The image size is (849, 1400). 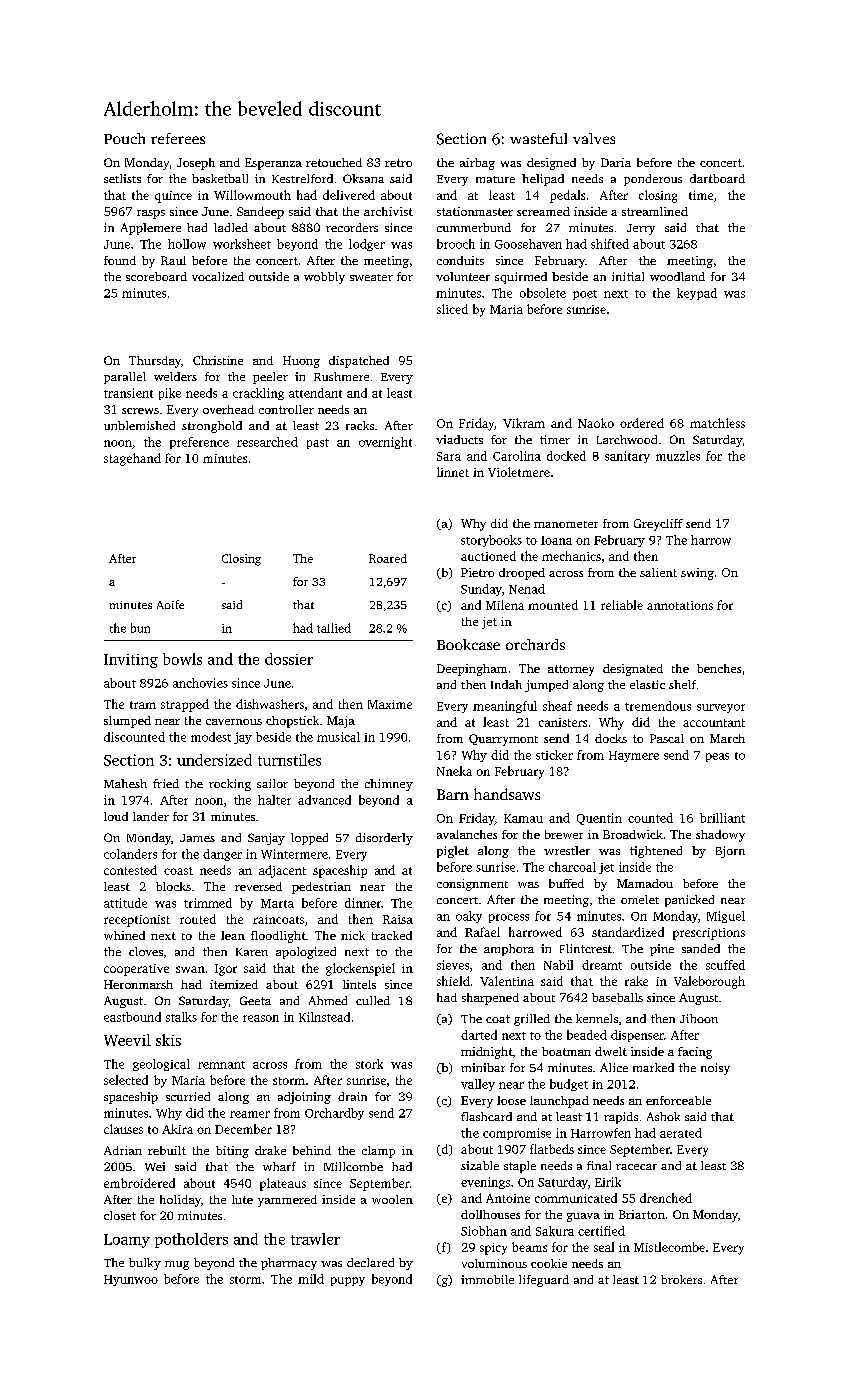 I want to click on Greycliff, so click(x=658, y=525).
